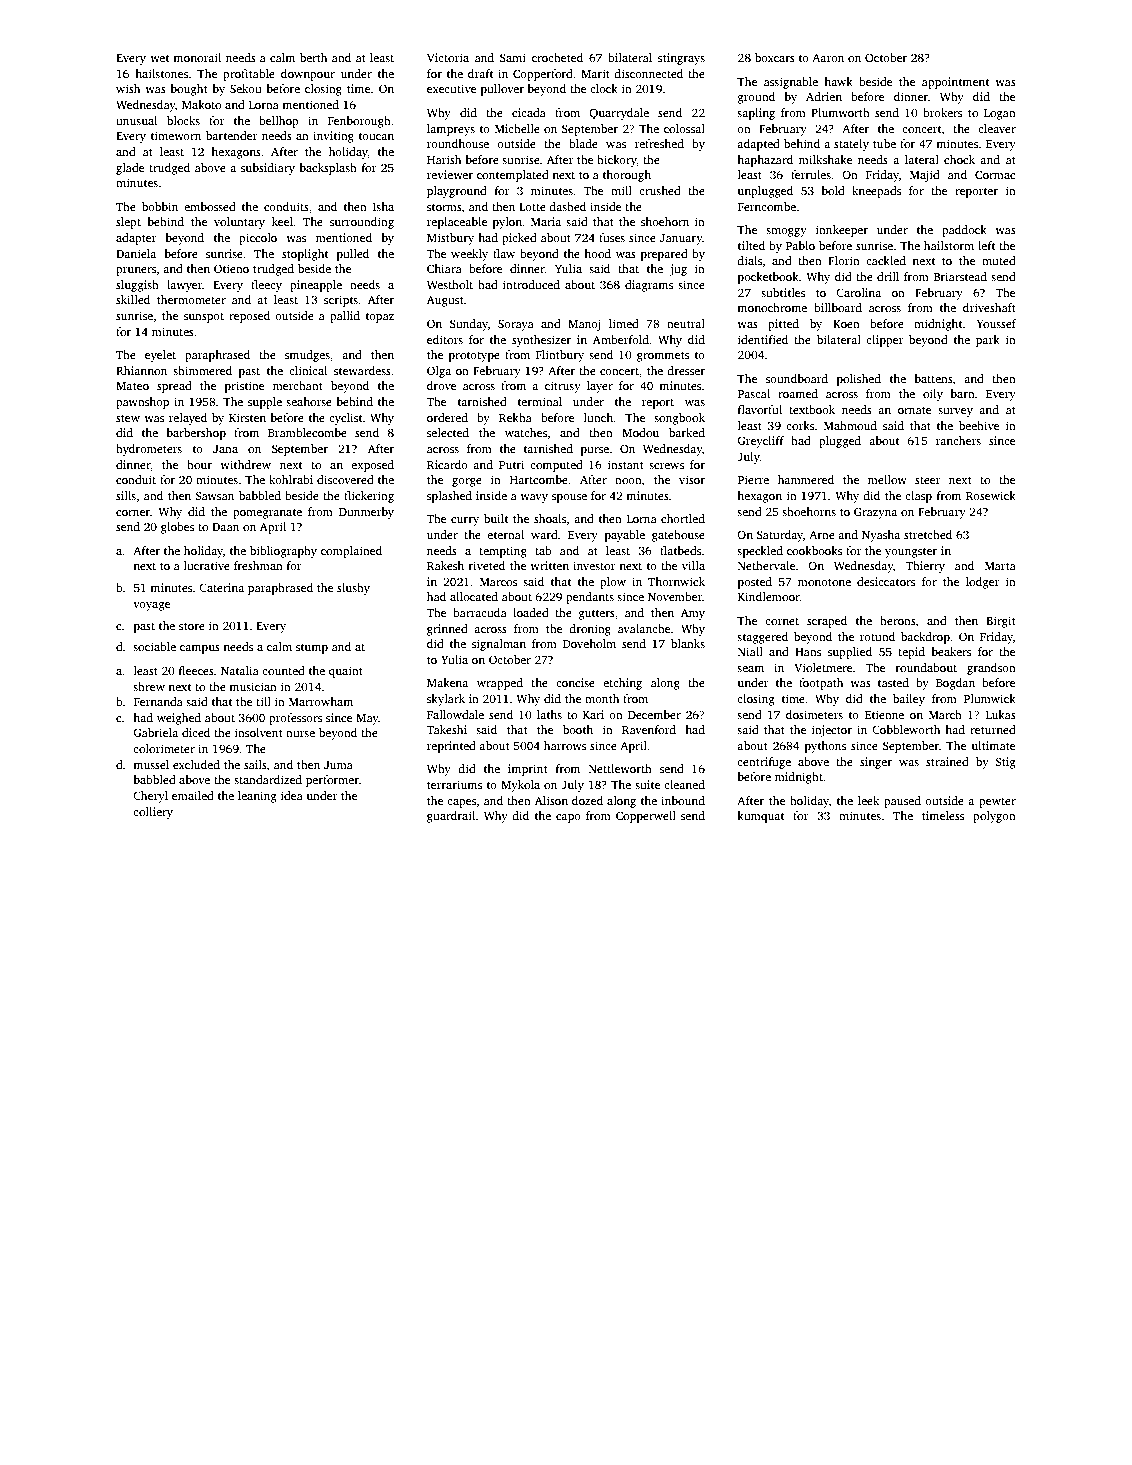 The image size is (1132, 1465). Describe the element at coordinates (183, 120) in the page. I see `blocks` at that location.
